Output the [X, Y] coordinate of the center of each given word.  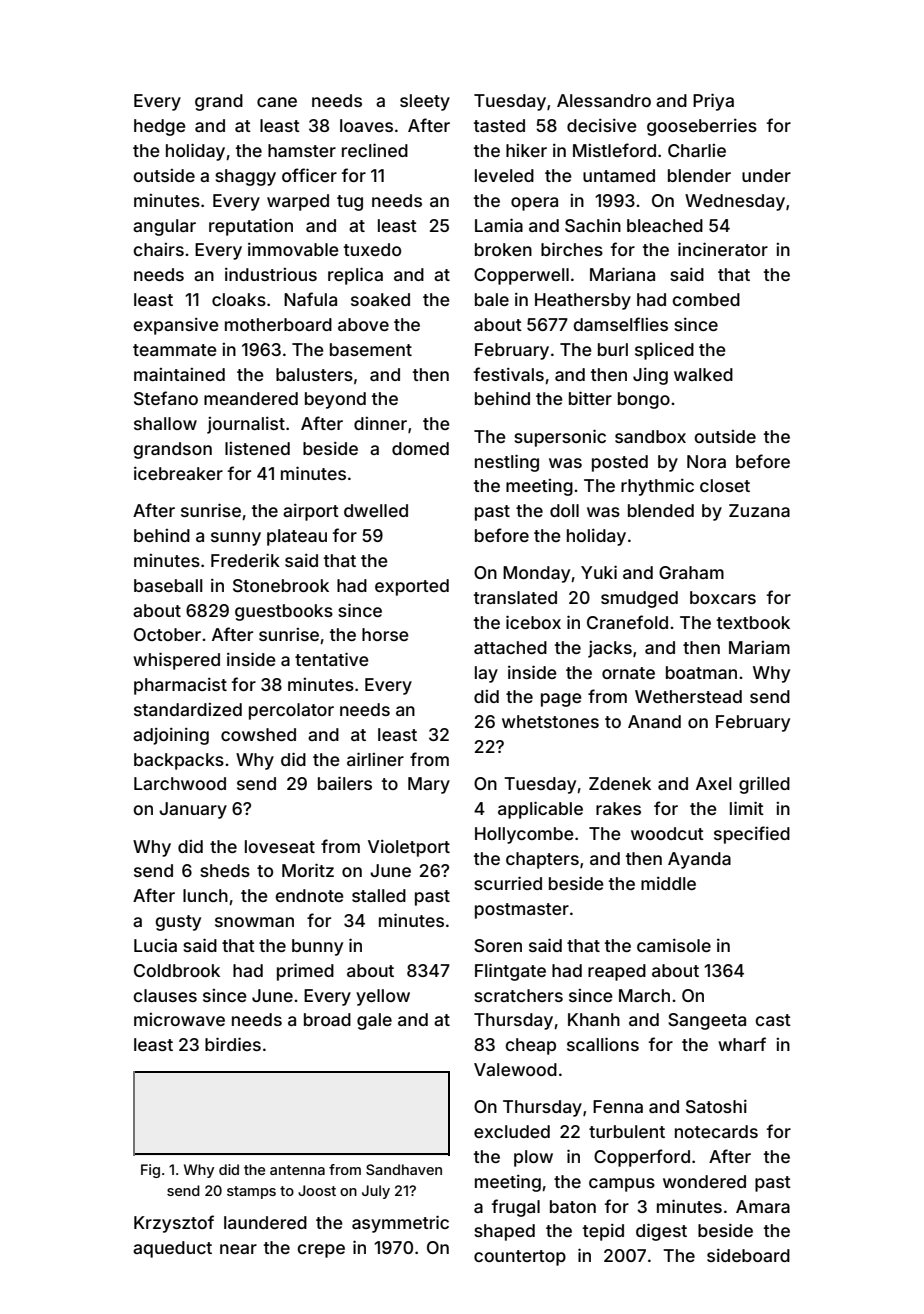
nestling [507, 463]
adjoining [171, 736]
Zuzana [759, 510]
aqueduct [172, 1249]
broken [503, 249]
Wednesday [735, 202]
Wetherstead [688, 696]
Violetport [409, 848]
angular [164, 227]
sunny [236, 539]
